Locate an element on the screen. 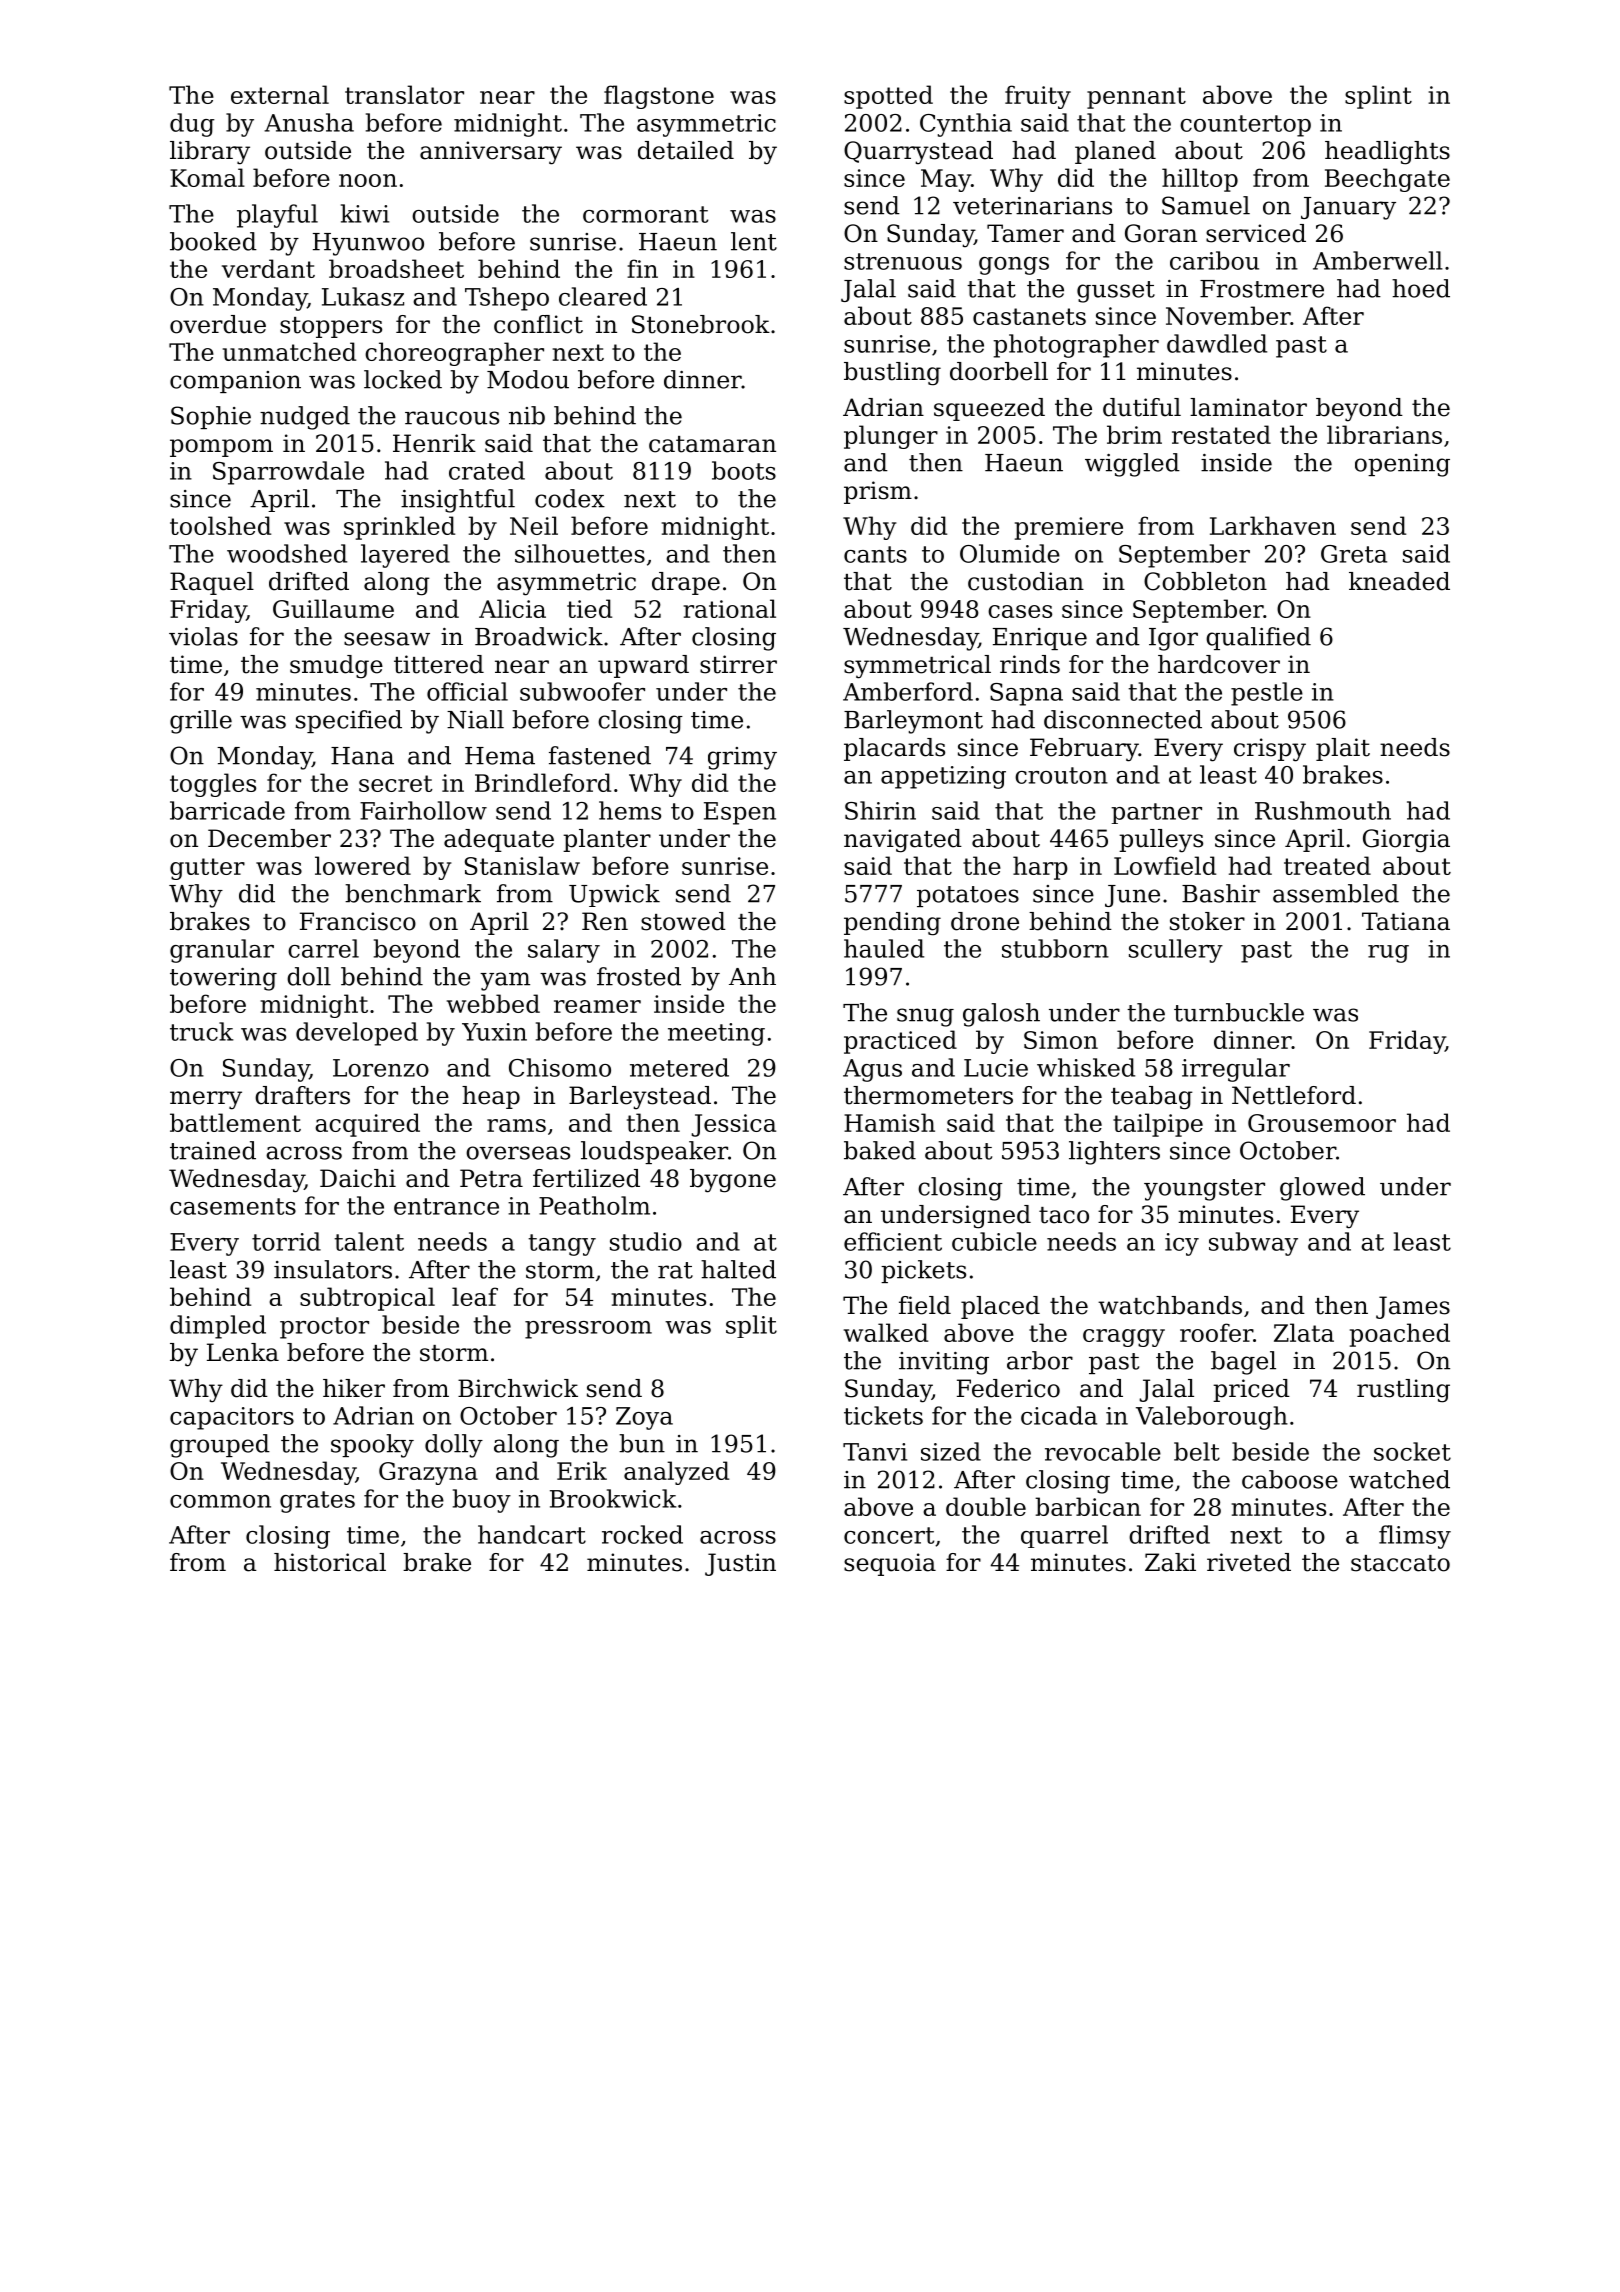 This screenshot has width=1620, height=2292. Espen is located at coordinates (740, 813).
